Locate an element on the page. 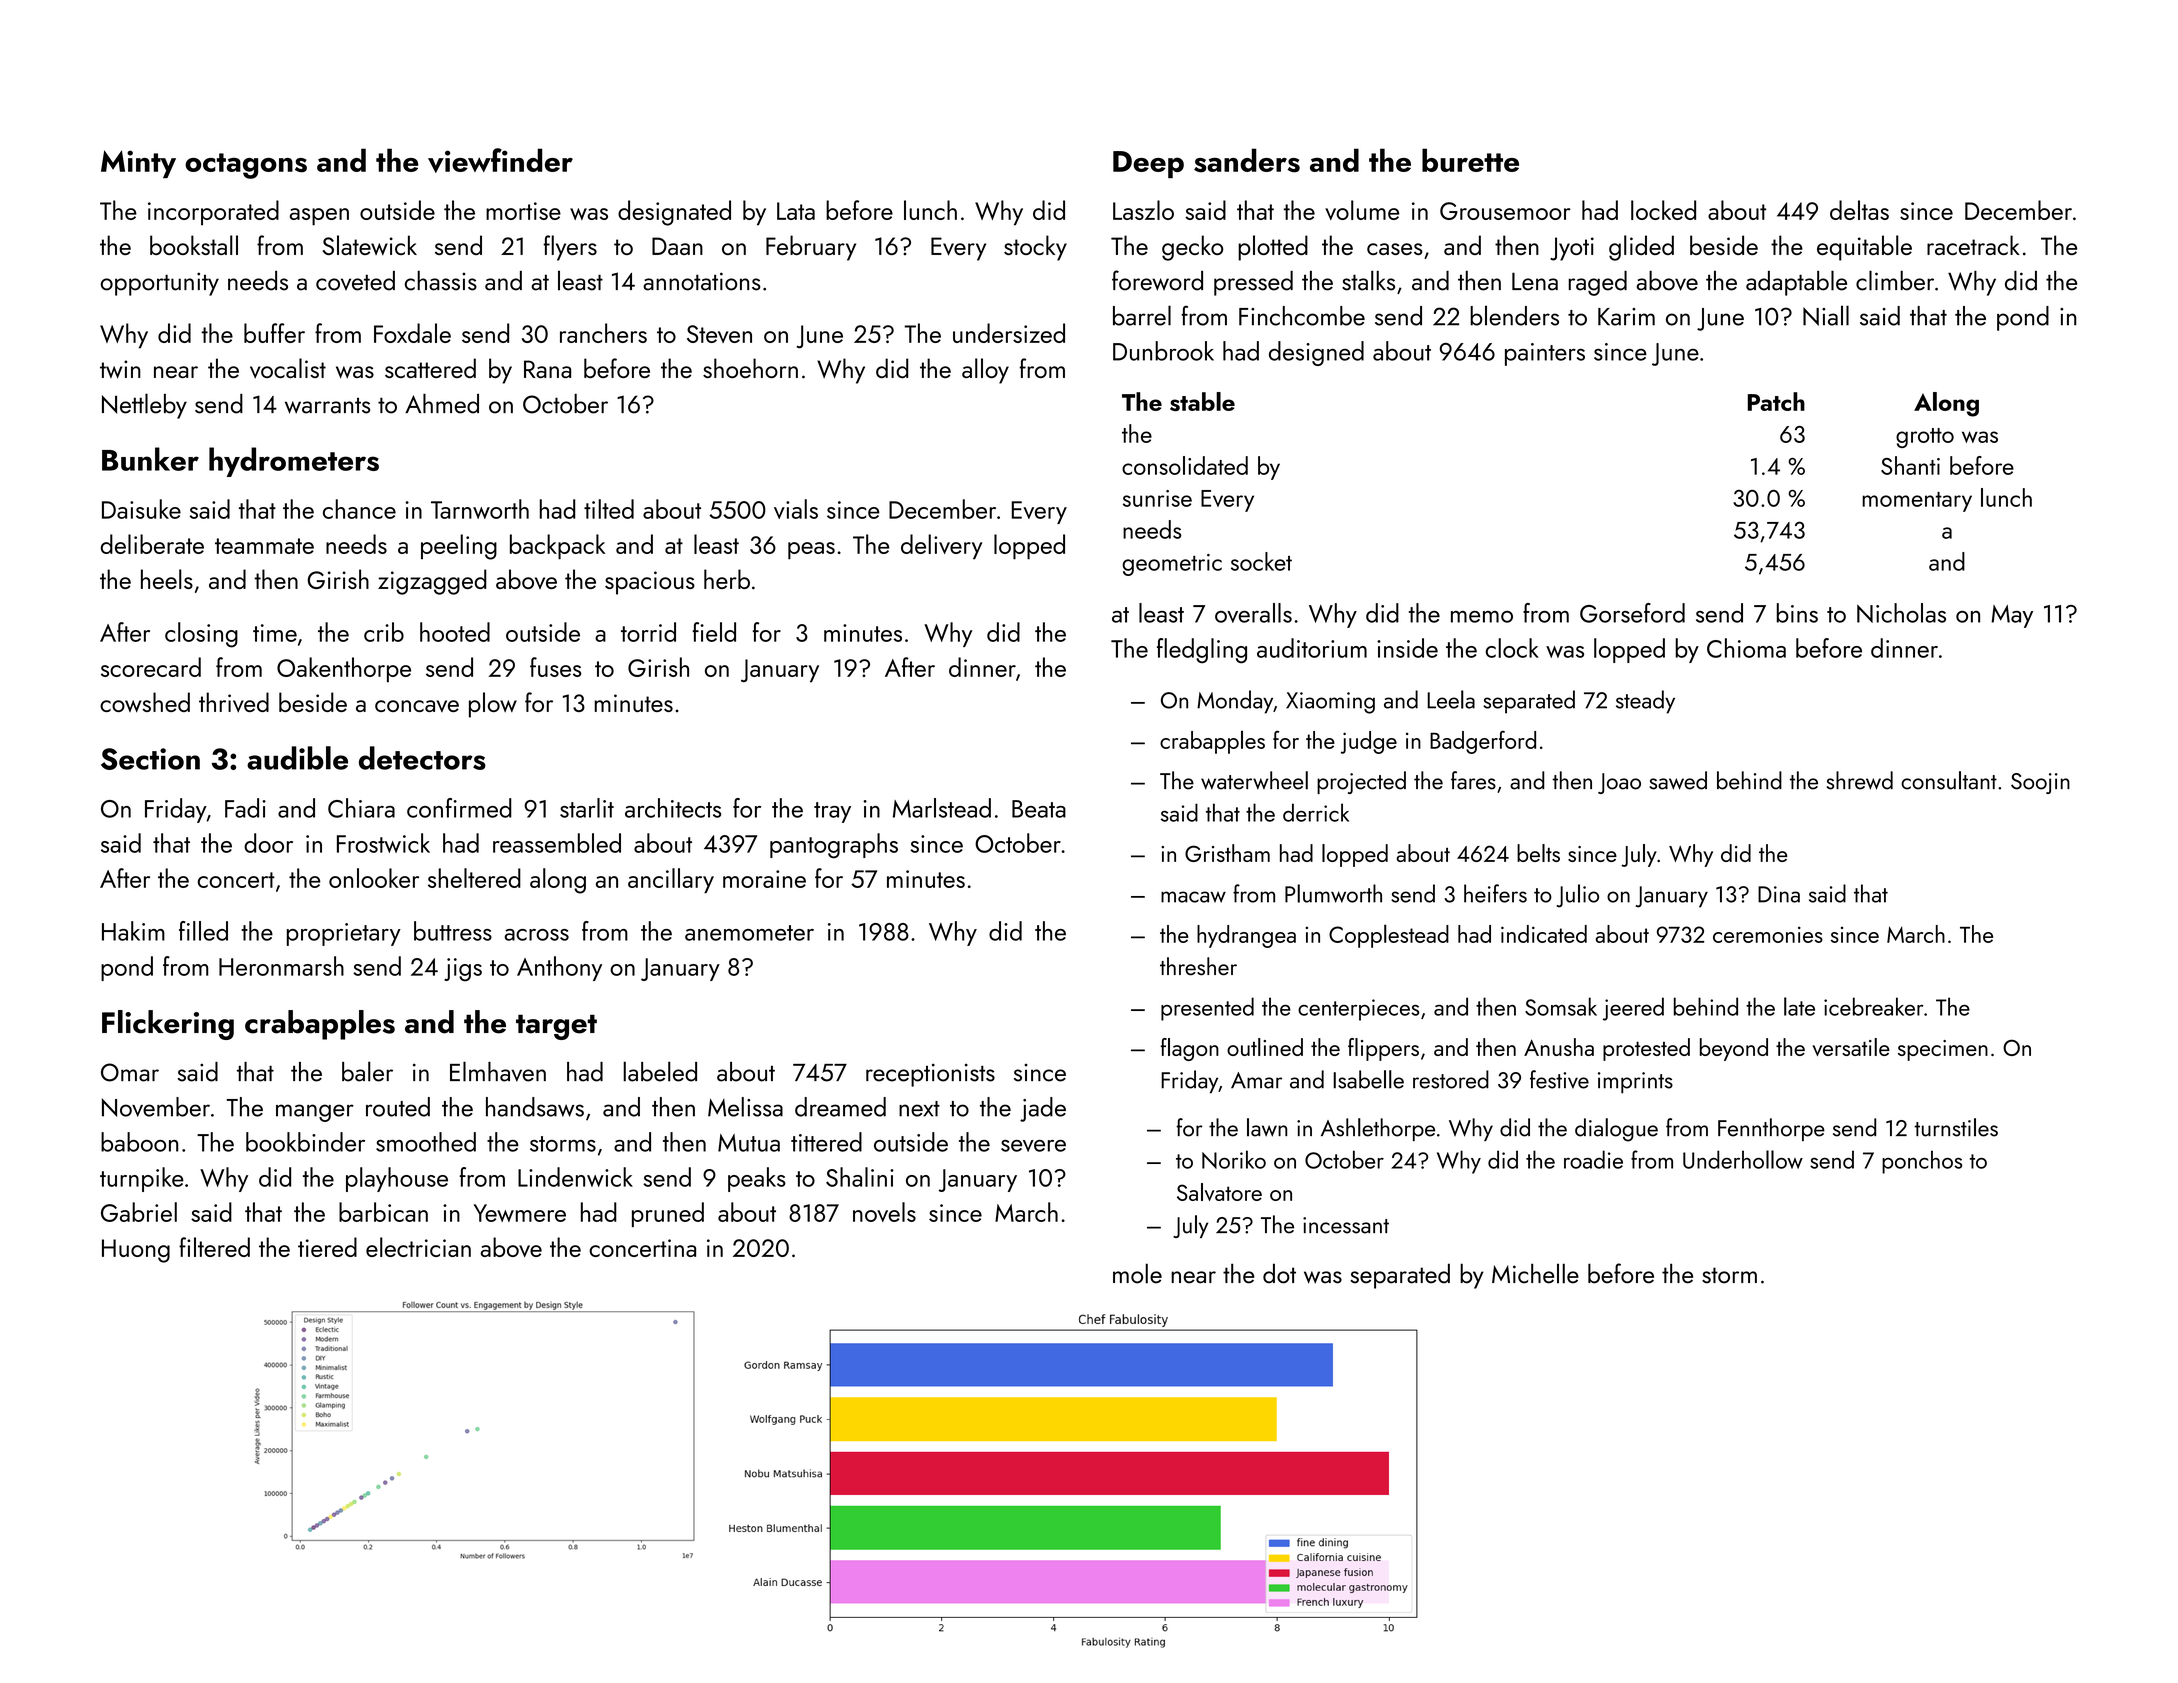 This image has height=1683, width=2178. electrician is located at coordinates (418, 1247).
